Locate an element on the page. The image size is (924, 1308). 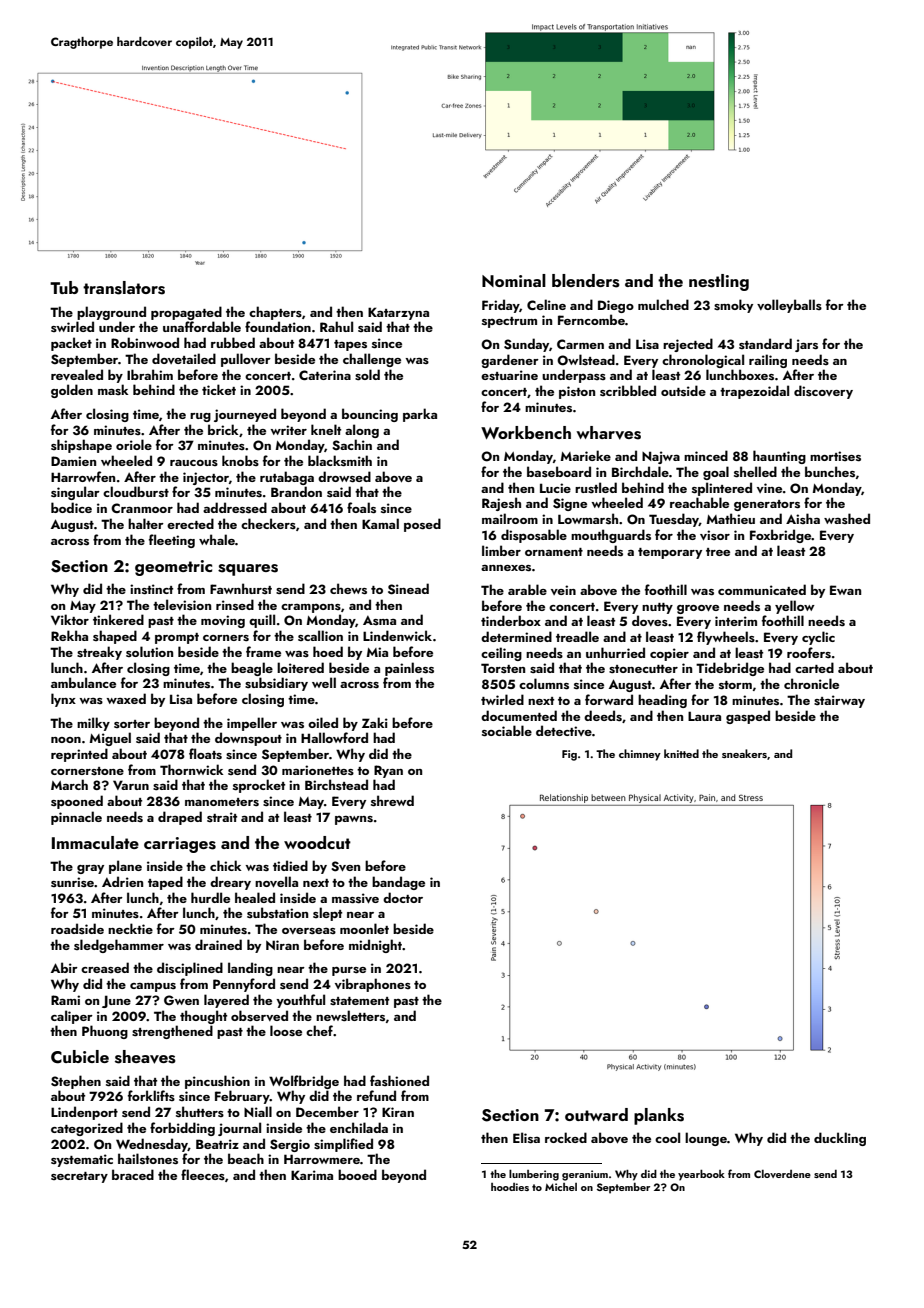
washed is located at coordinates (847, 518).
